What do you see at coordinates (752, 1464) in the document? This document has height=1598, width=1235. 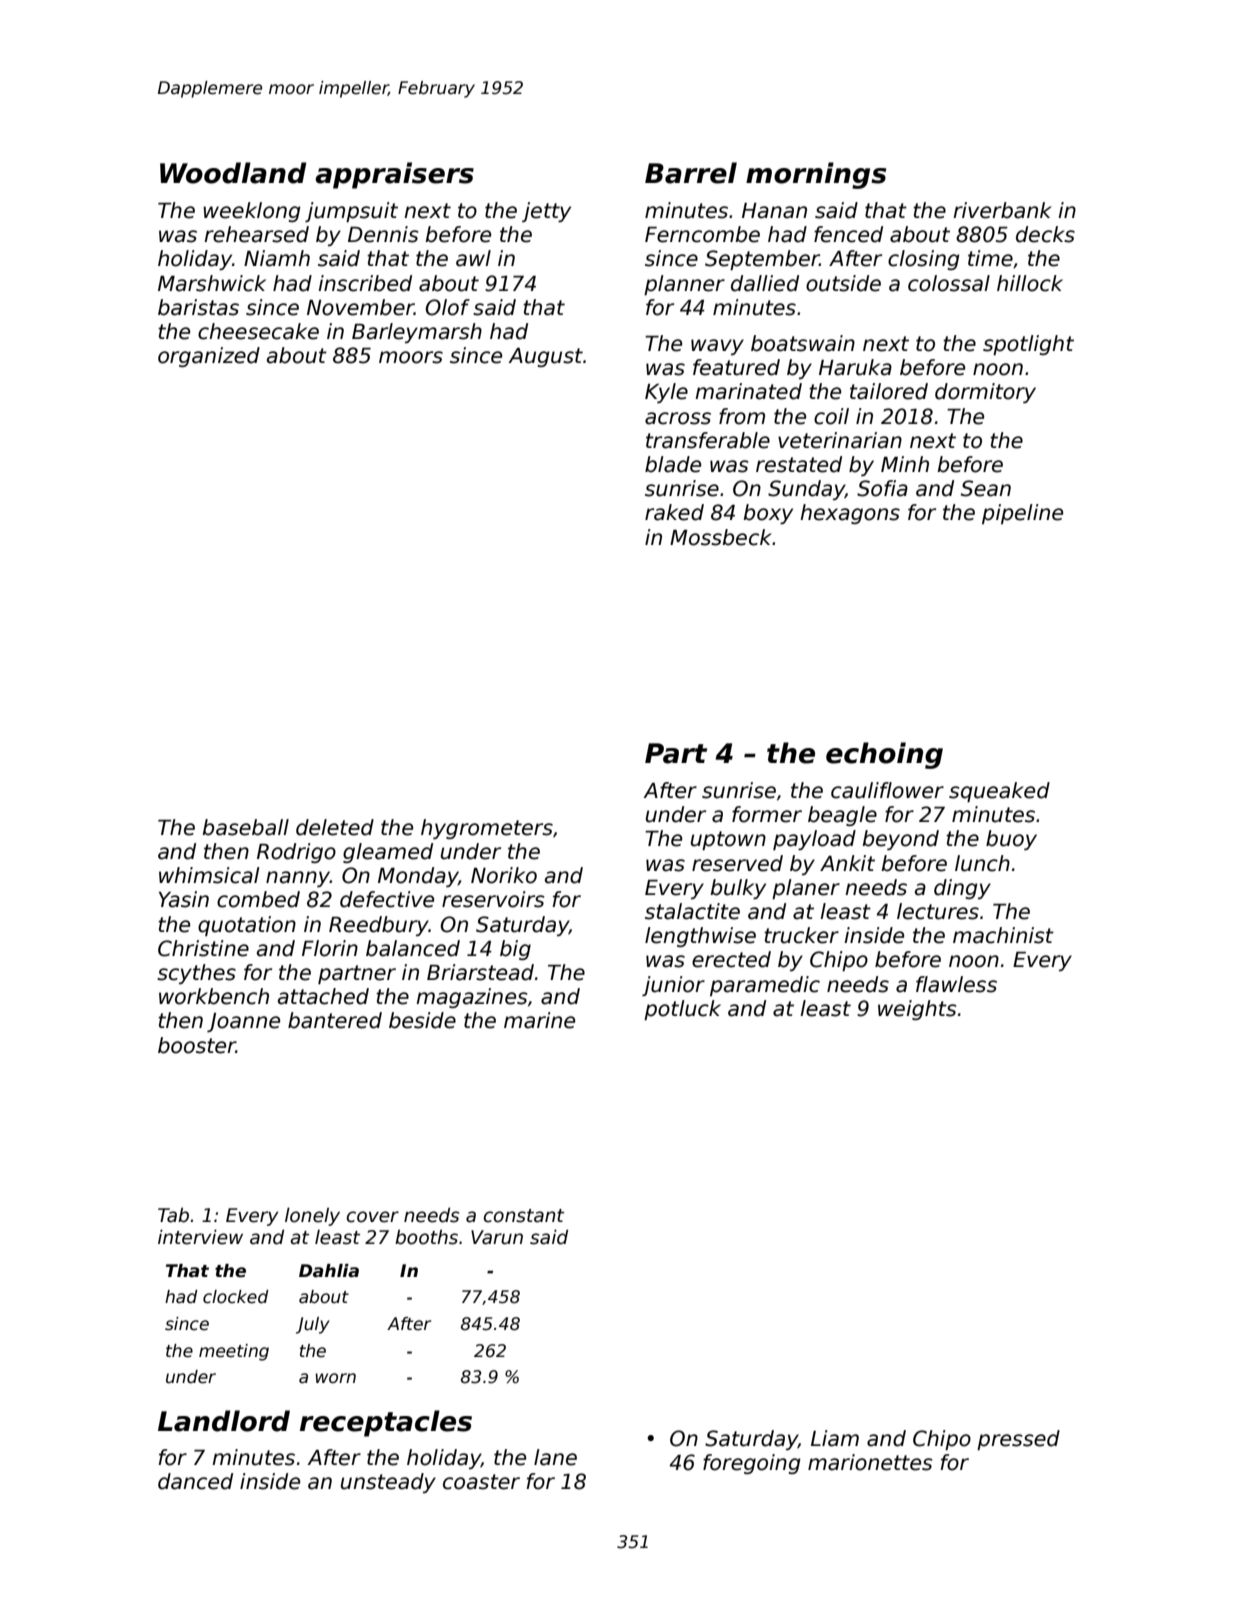 I see `foregoing` at bounding box center [752, 1464].
